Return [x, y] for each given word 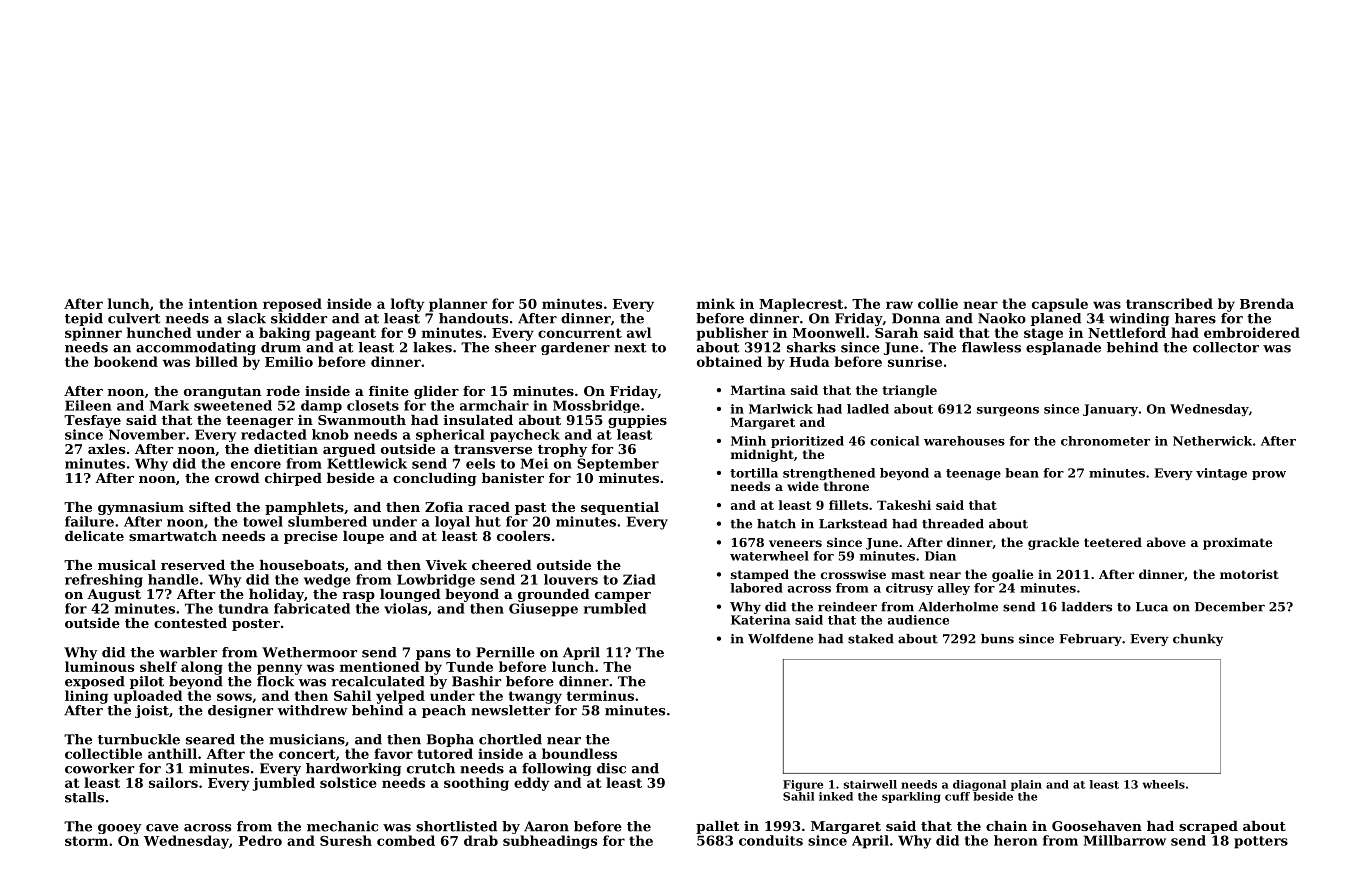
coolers [523, 536]
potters [1261, 842]
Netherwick [1212, 441]
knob [330, 434]
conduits [771, 840]
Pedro [260, 840]
